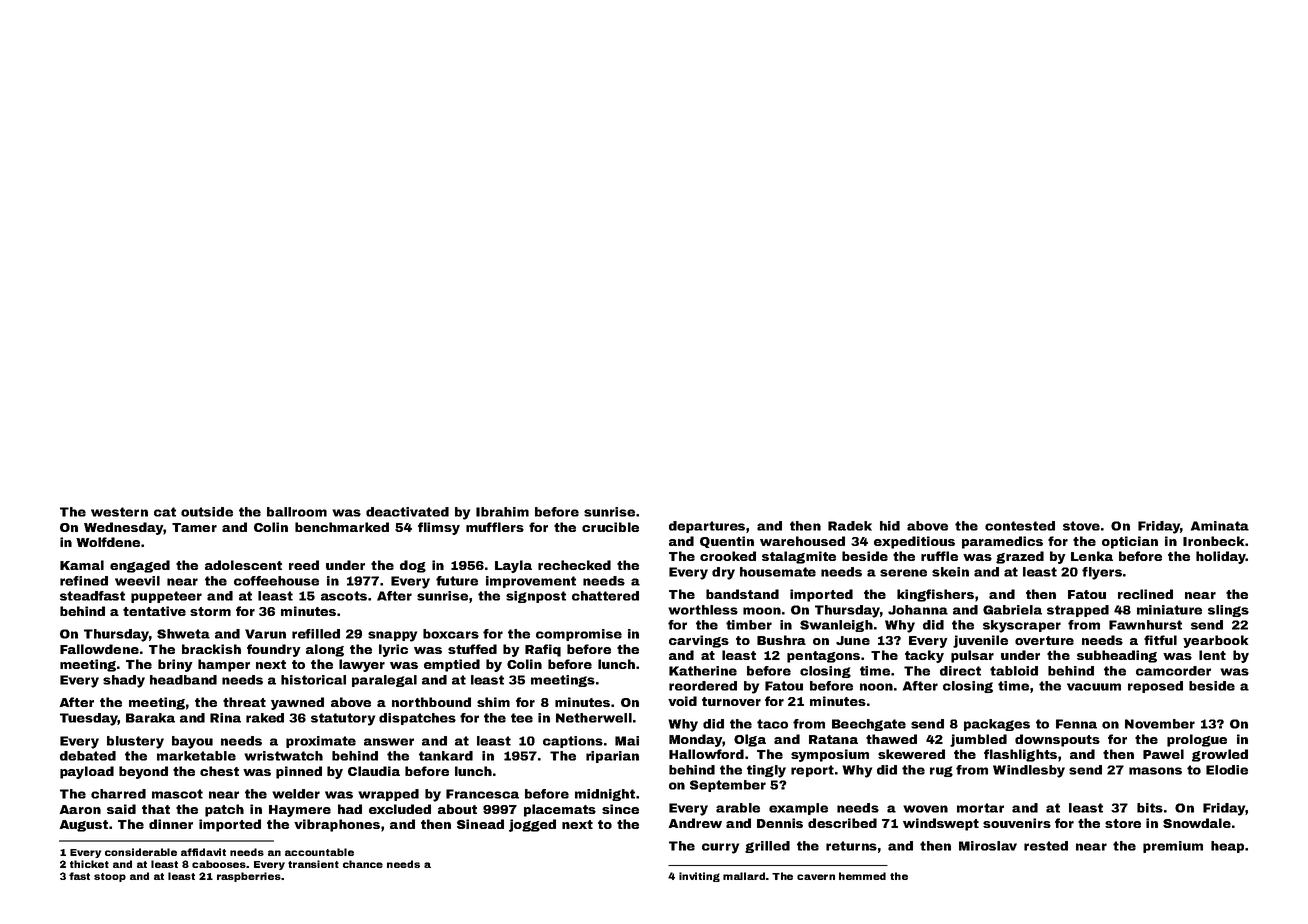  I want to click on Ibrahim, so click(502, 512).
